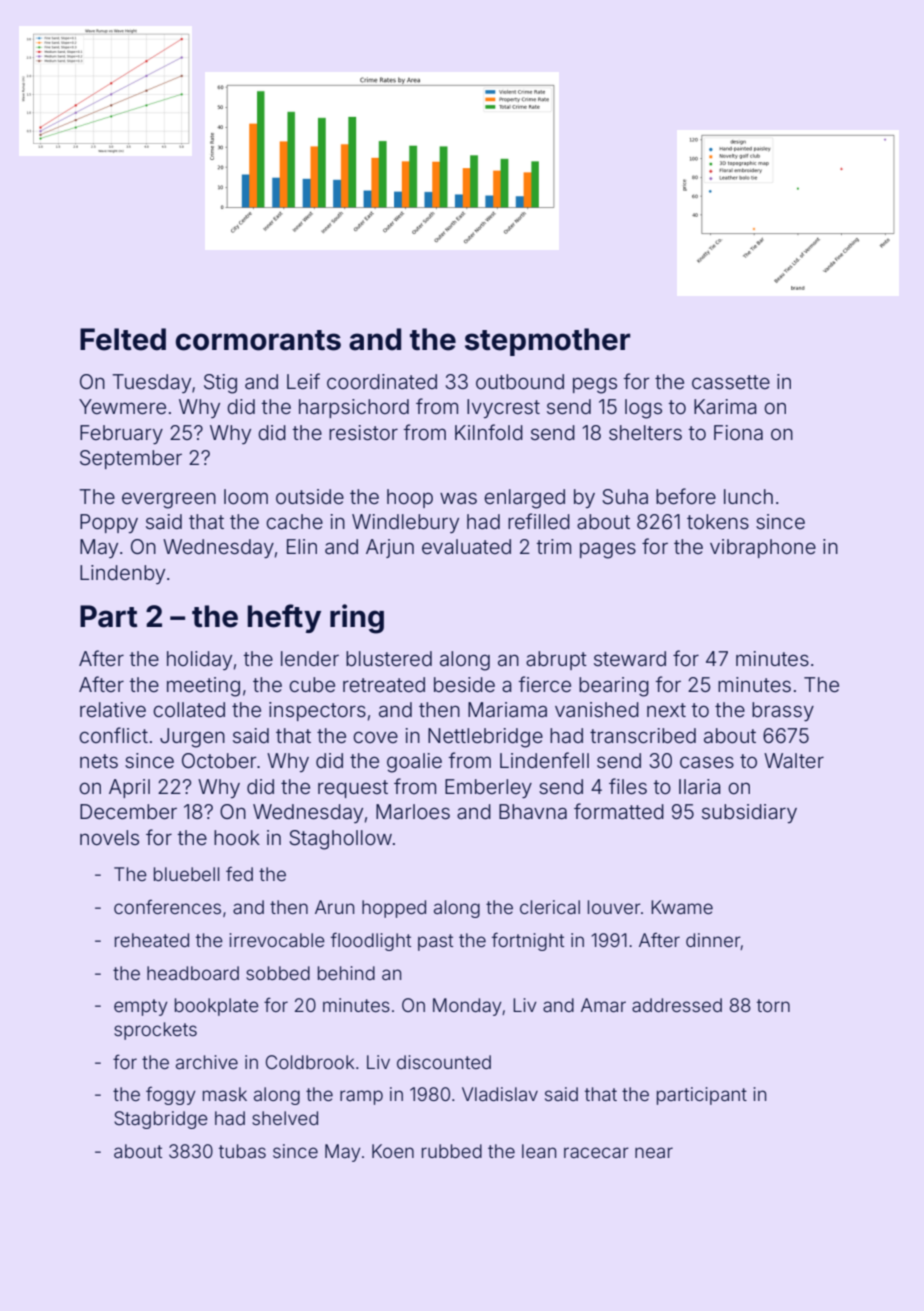 The height and width of the screenshot is (1311, 924). I want to click on torn, so click(773, 1005).
